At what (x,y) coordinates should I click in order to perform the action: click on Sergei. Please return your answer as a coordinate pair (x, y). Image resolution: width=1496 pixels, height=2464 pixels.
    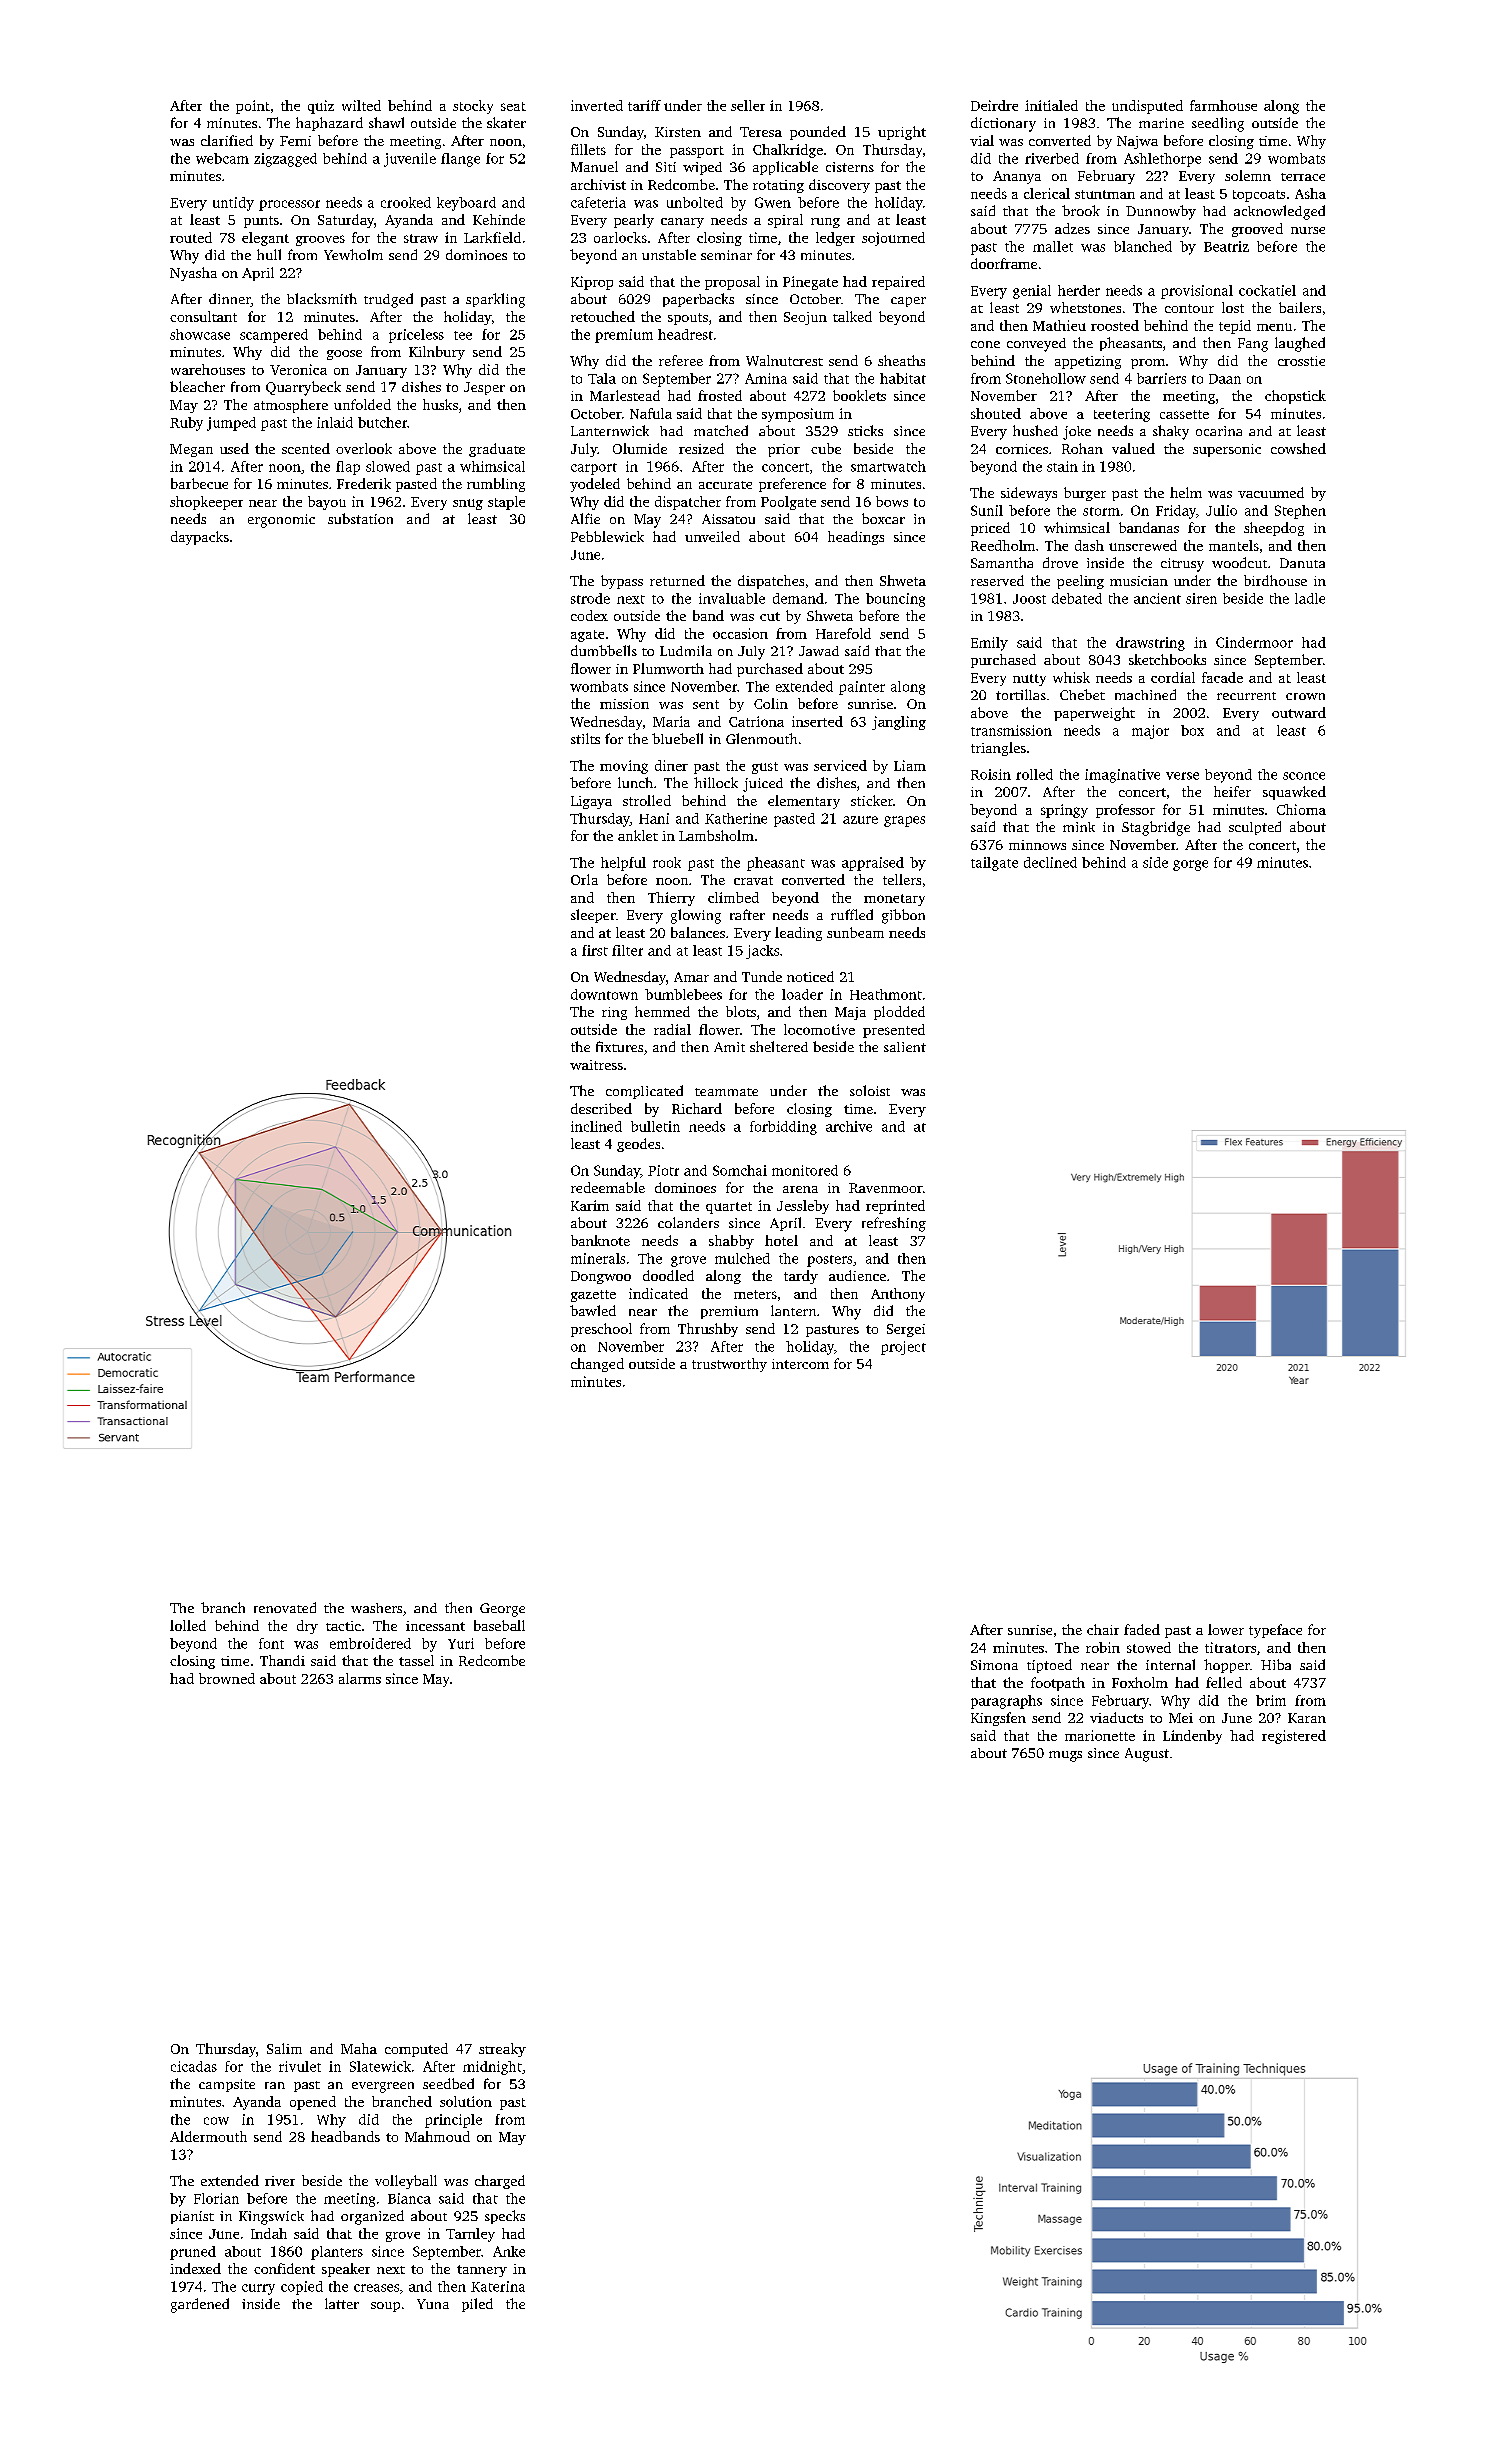
    Looking at the image, I should click on (906, 1330).
